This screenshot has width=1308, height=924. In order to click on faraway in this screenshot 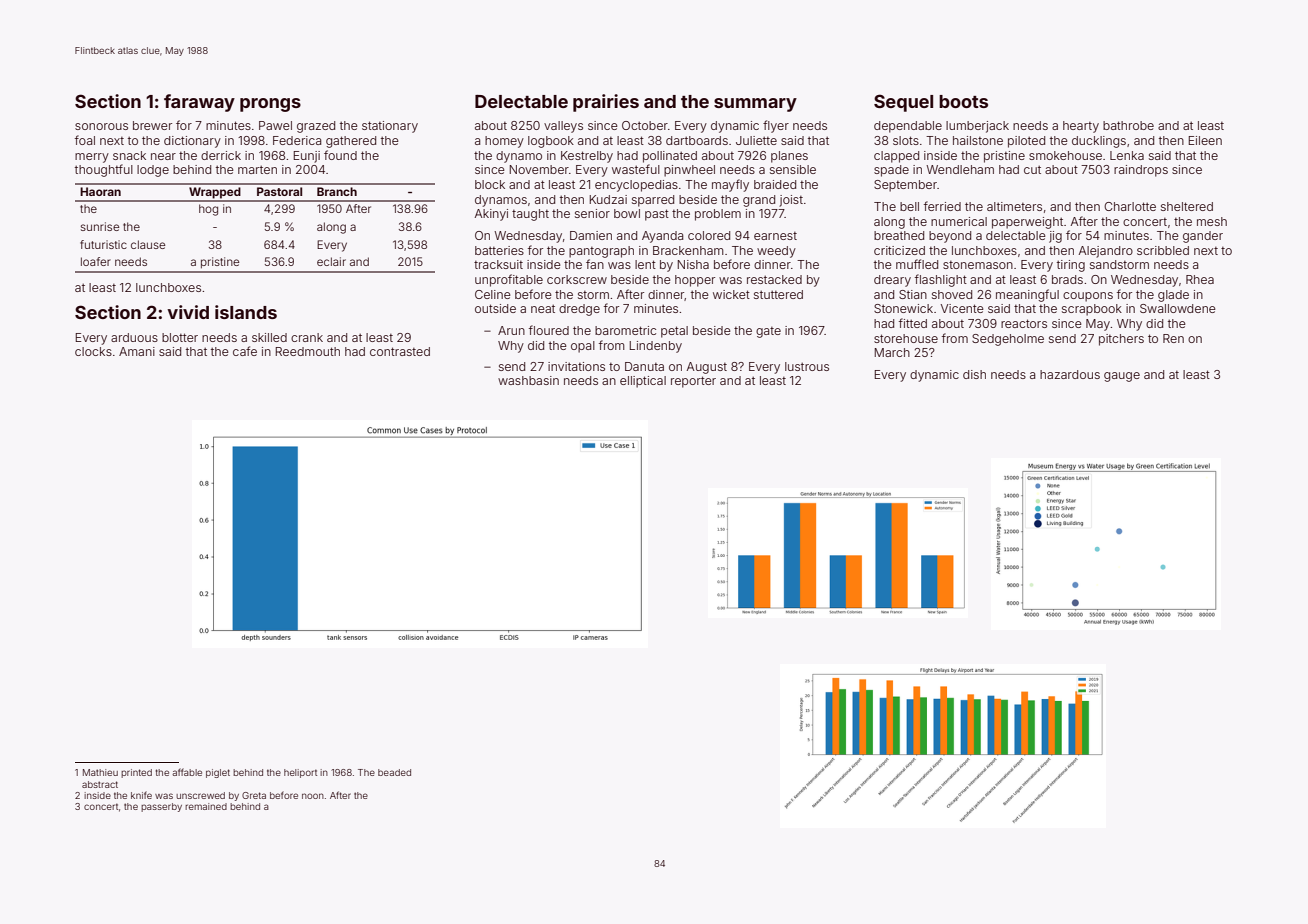, I will do `click(199, 103)`.
